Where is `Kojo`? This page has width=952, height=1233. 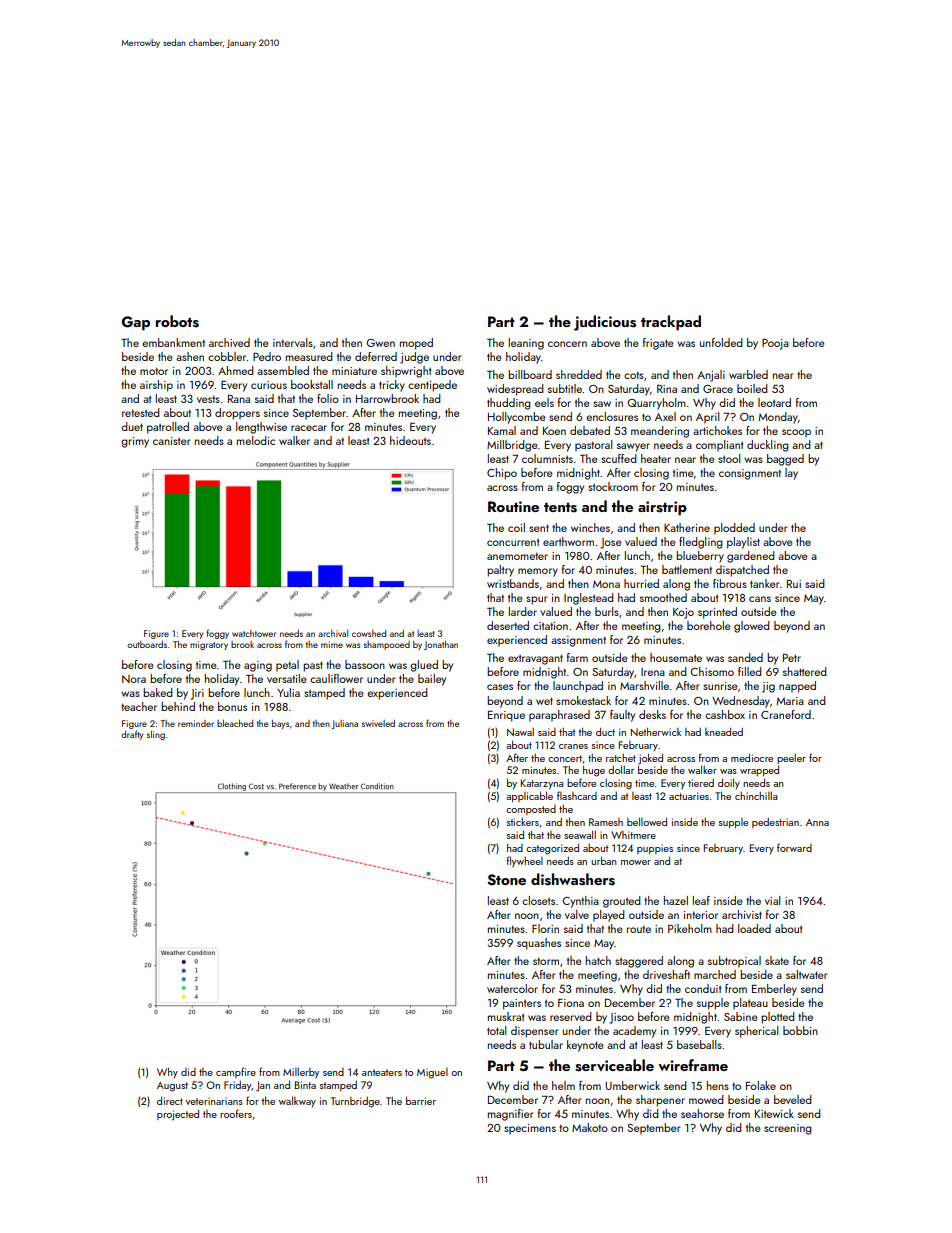 Kojo is located at coordinates (683, 613).
